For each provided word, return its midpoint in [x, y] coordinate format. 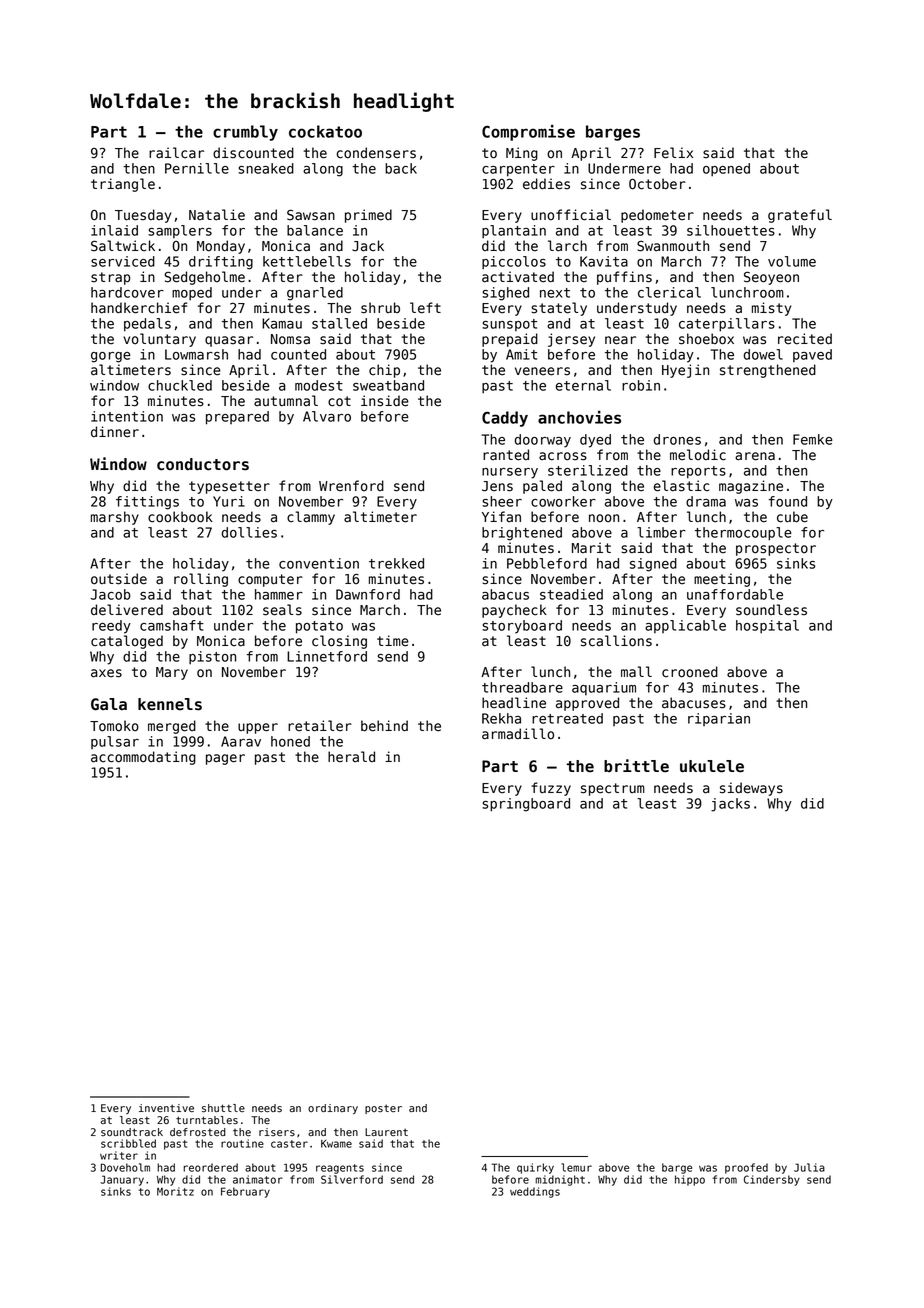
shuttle [223, 1108]
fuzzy [551, 789]
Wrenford [351, 486]
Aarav [241, 741]
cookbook [180, 517]
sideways [751, 789]
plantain [514, 231]
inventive [166, 1108]
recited [805, 339]
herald [351, 757]
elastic [682, 486]
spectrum [613, 789]
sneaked [266, 168]
